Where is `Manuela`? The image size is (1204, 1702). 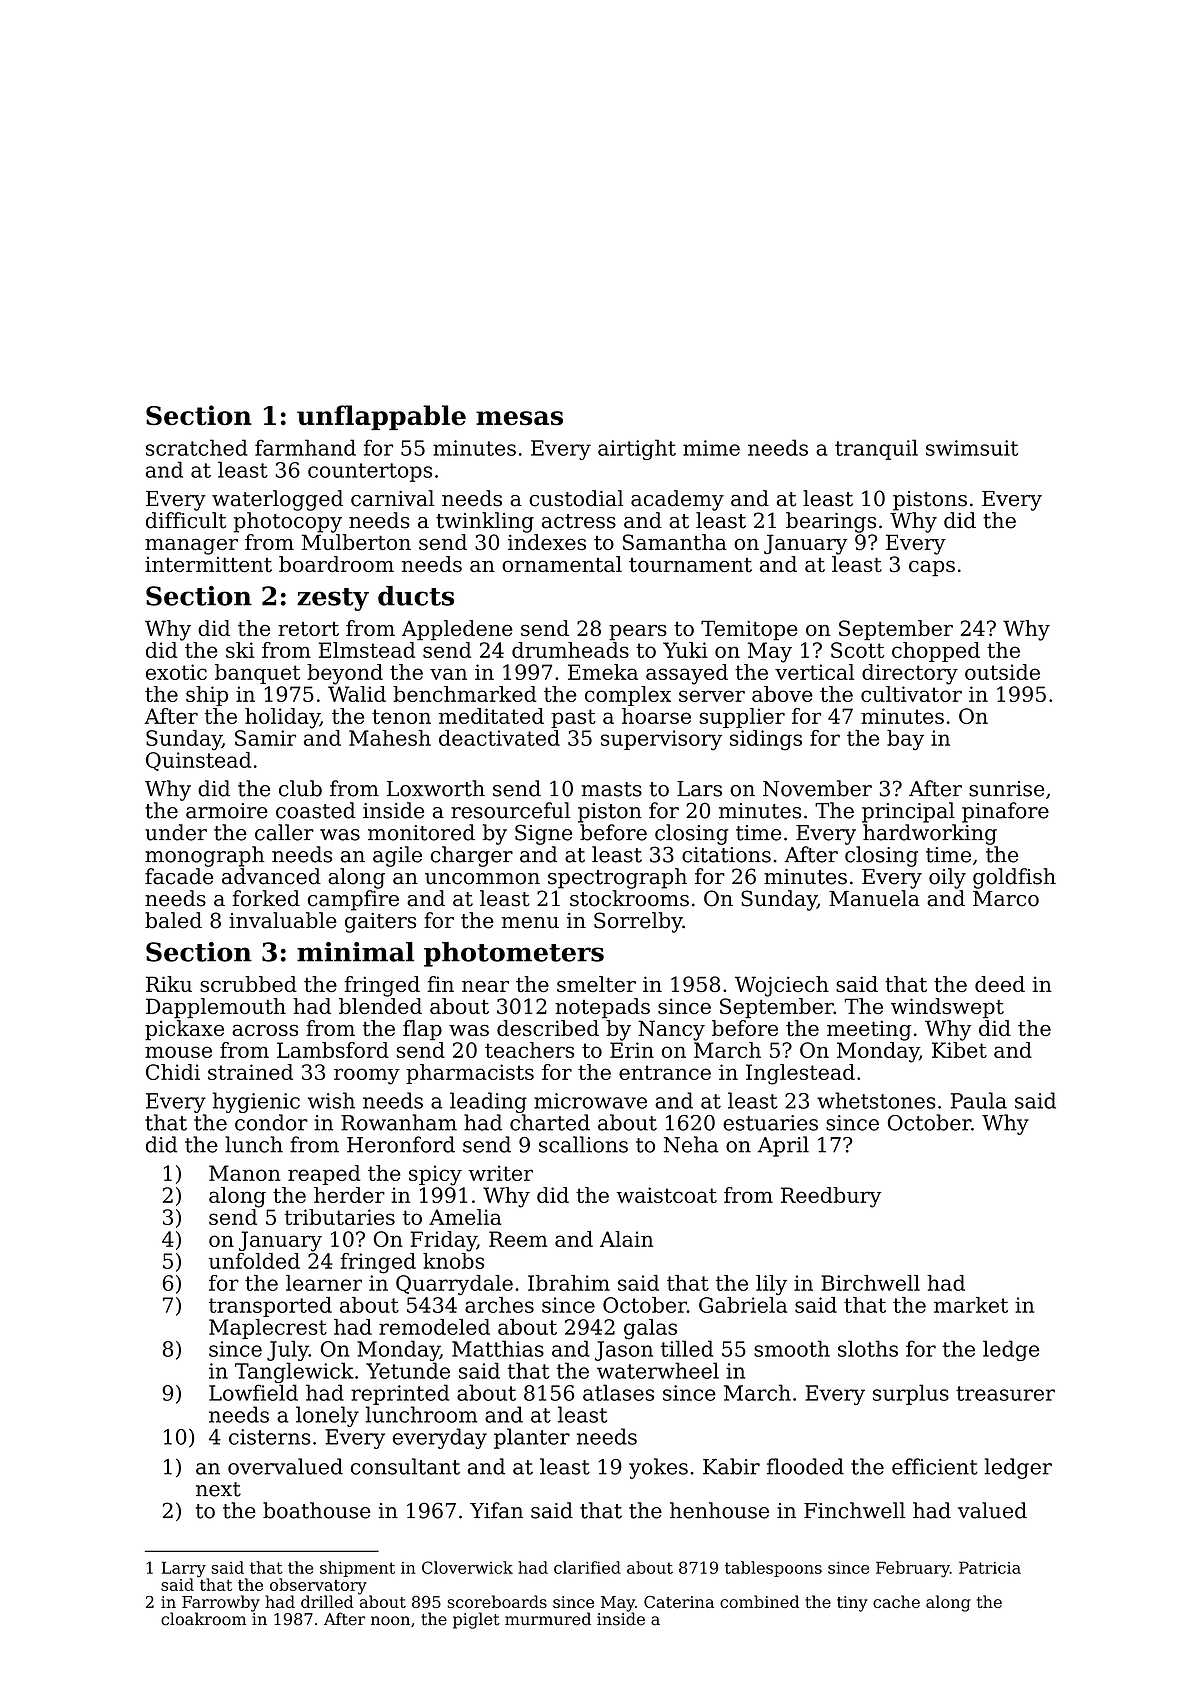 Manuela is located at coordinates (874, 898).
